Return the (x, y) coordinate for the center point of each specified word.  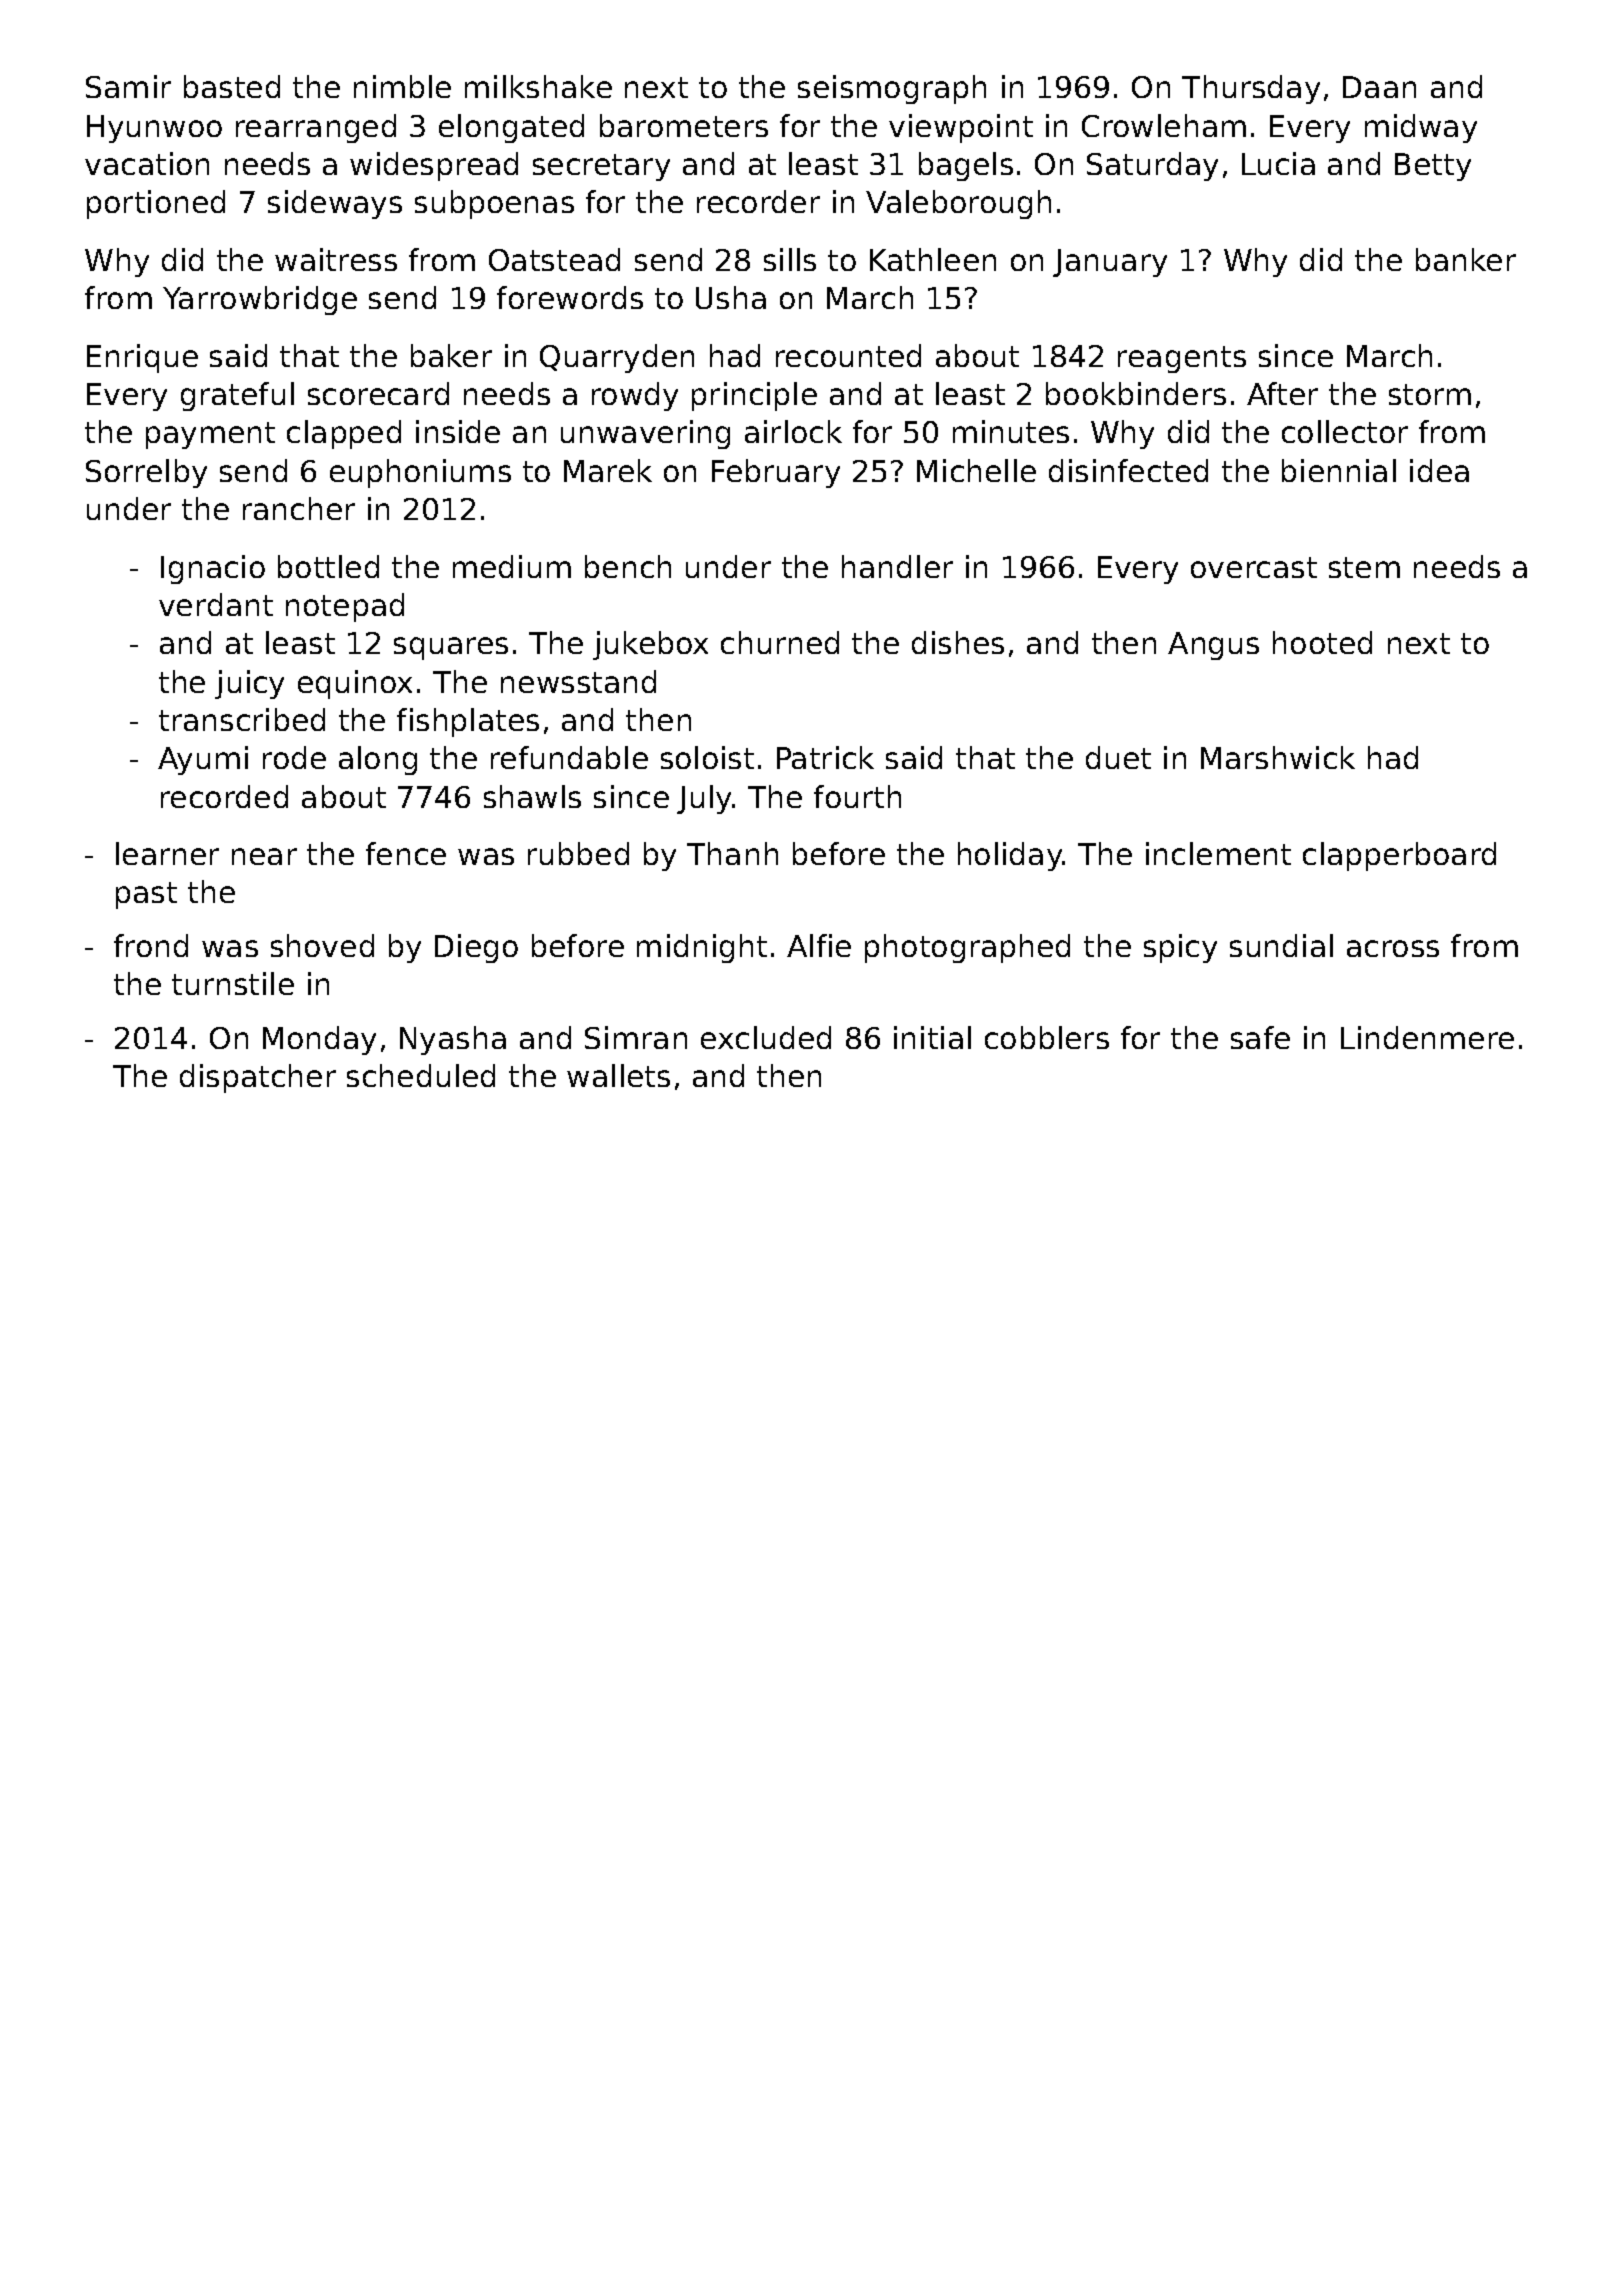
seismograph (892, 89)
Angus (1213, 646)
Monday (319, 1040)
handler (897, 566)
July (705, 799)
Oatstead (554, 259)
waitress (336, 259)
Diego (476, 948)
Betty (1433, 167)
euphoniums (420, 473)
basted (232, 86)
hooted (1322, 642)
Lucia (1278, 163)
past (146, 895)
